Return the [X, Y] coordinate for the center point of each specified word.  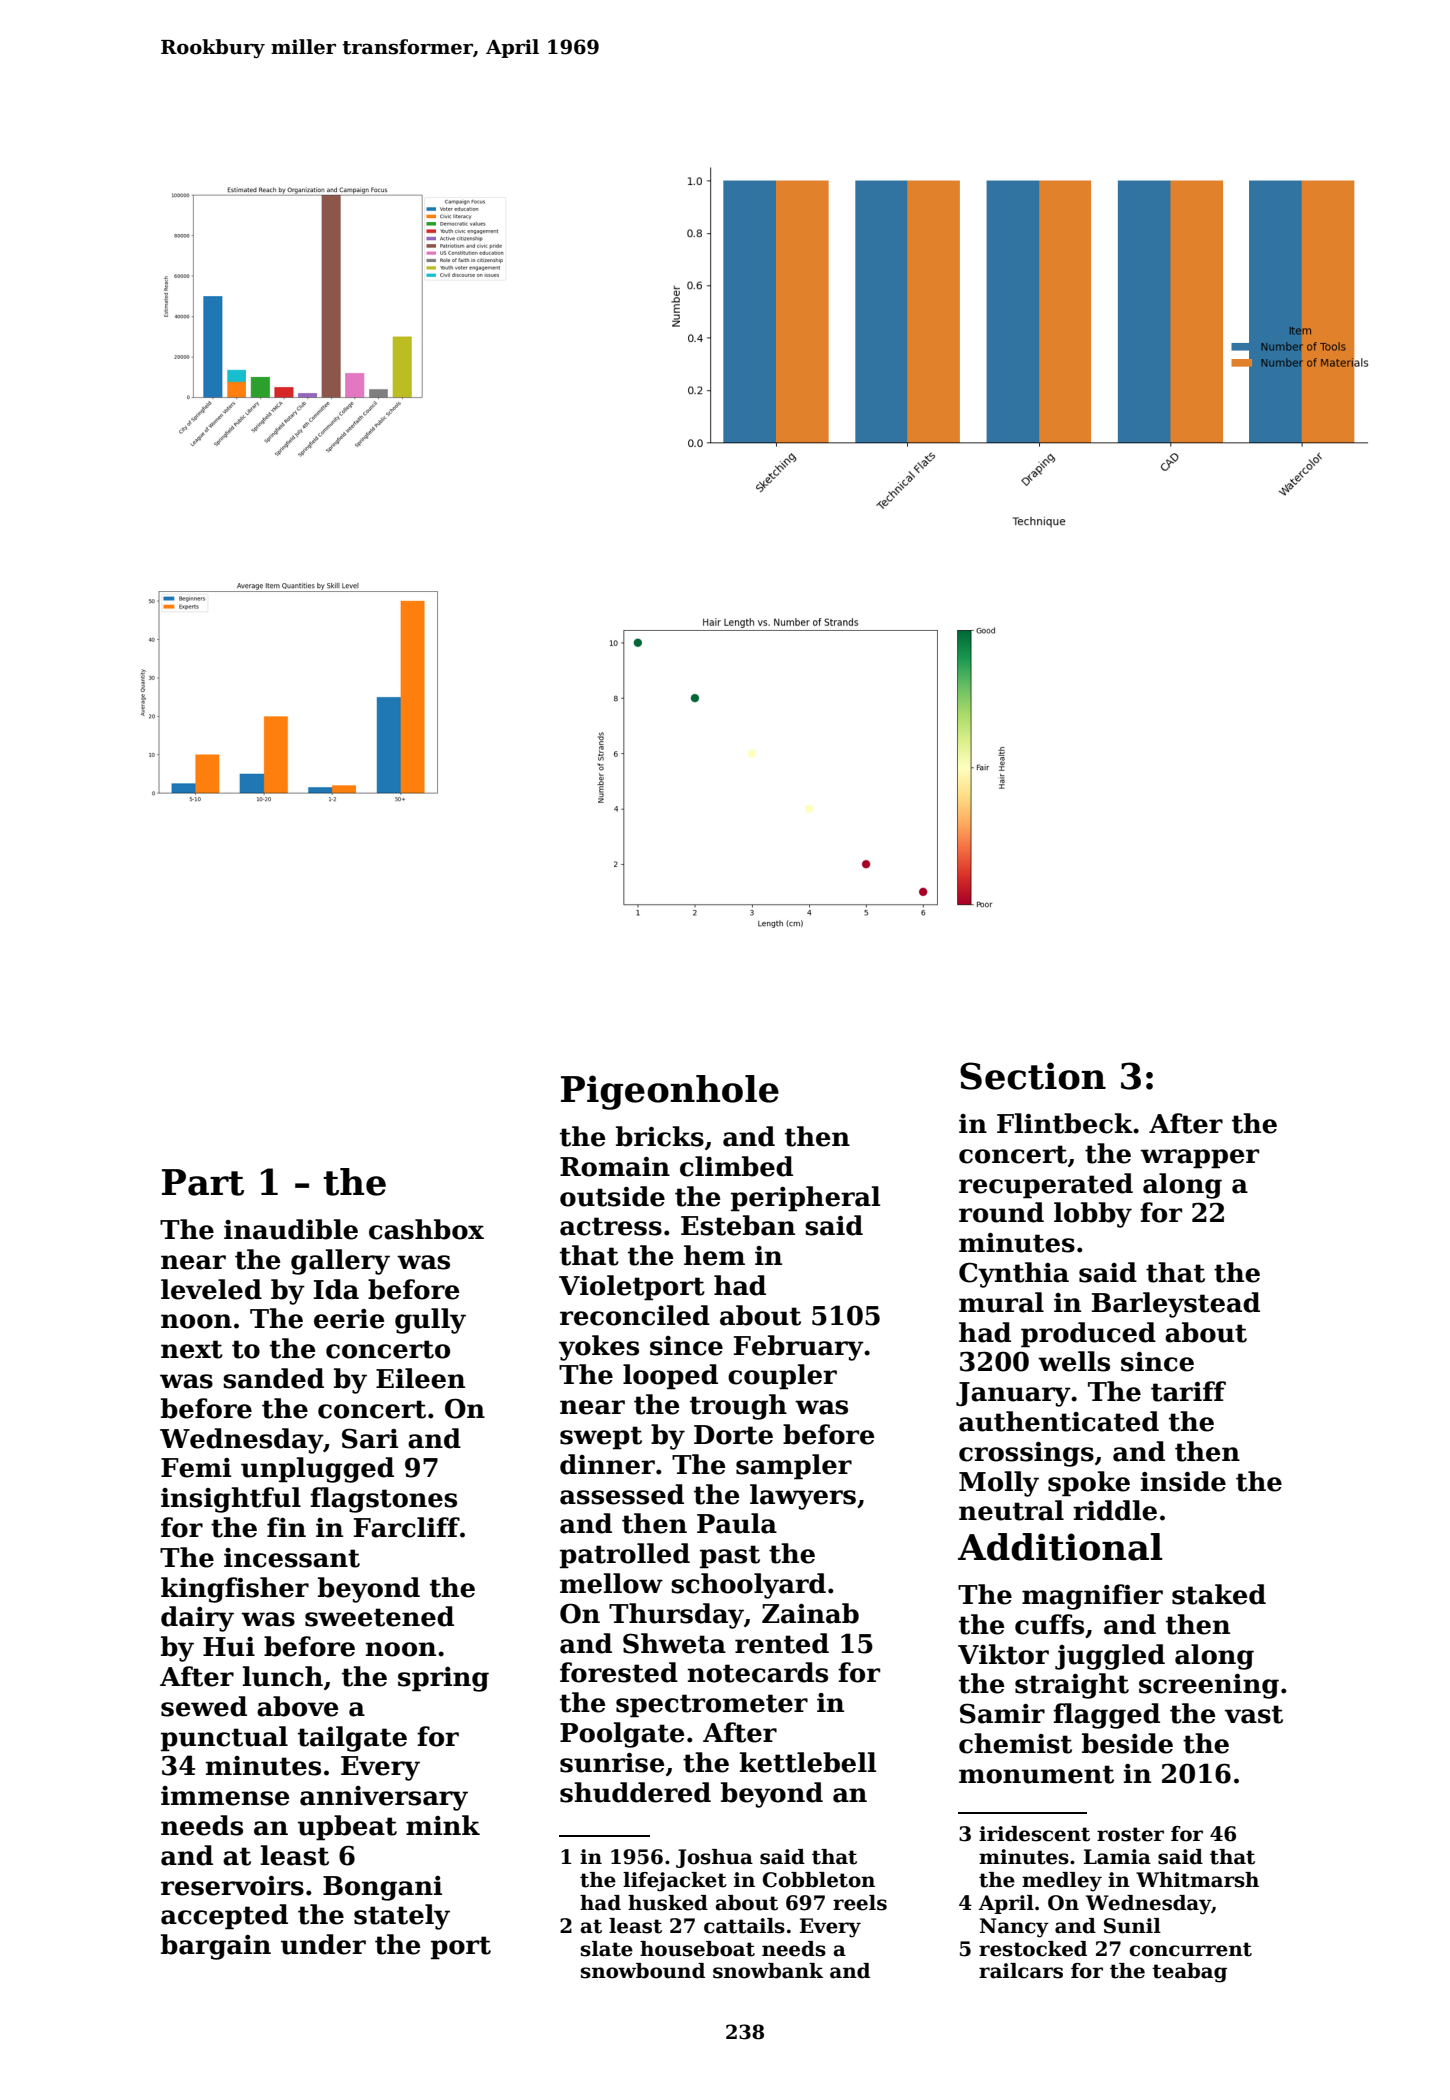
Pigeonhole [670, 1092]
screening [1209, 1686]
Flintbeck [1065, 1123]
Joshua [714, 1858]
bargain [216, 1947]
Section [1033, 1076]
